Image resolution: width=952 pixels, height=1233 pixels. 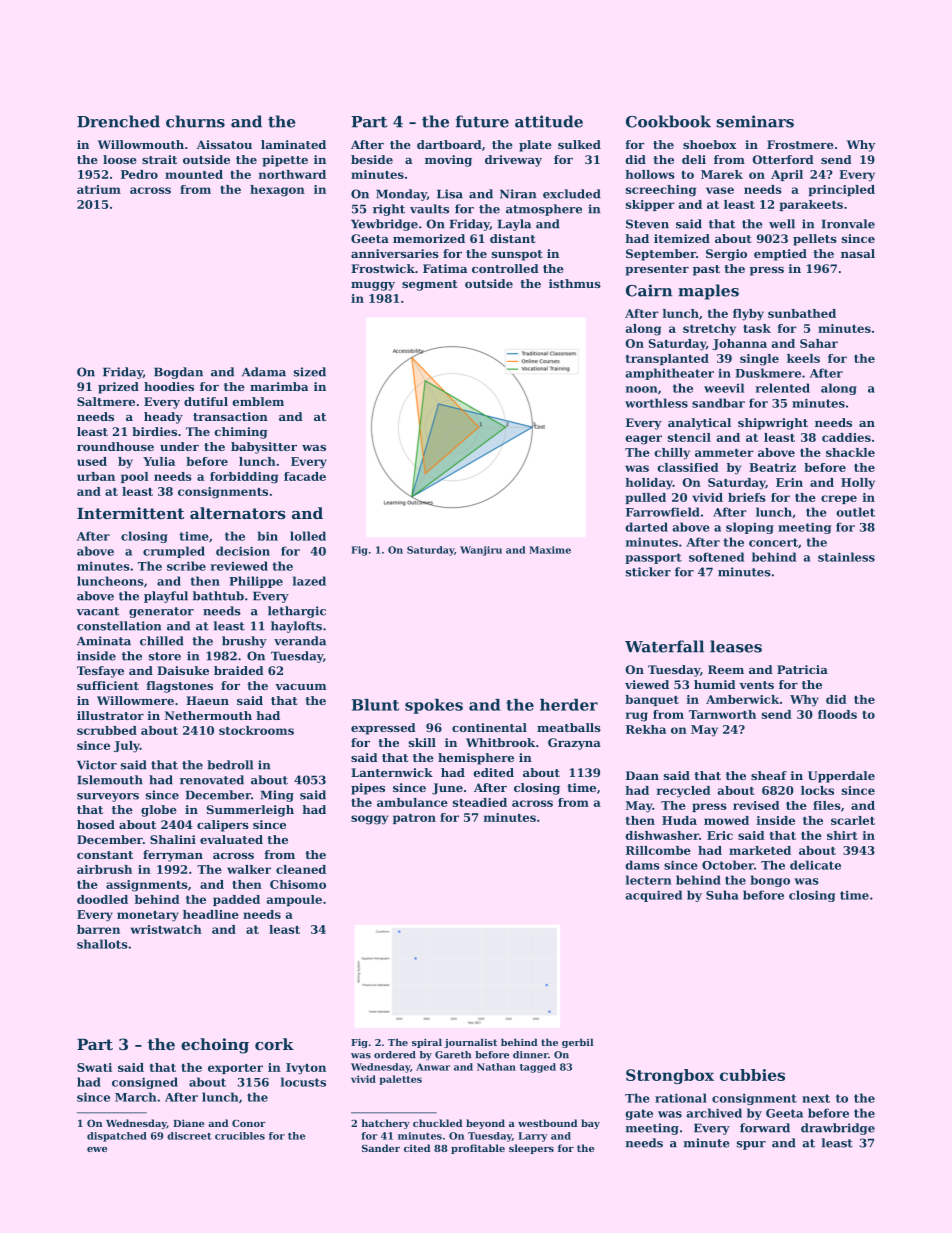 What do you see at coordinates (478, 1149) in the screenshot?
I see `profitable` at bounding box center [478, 1149].
